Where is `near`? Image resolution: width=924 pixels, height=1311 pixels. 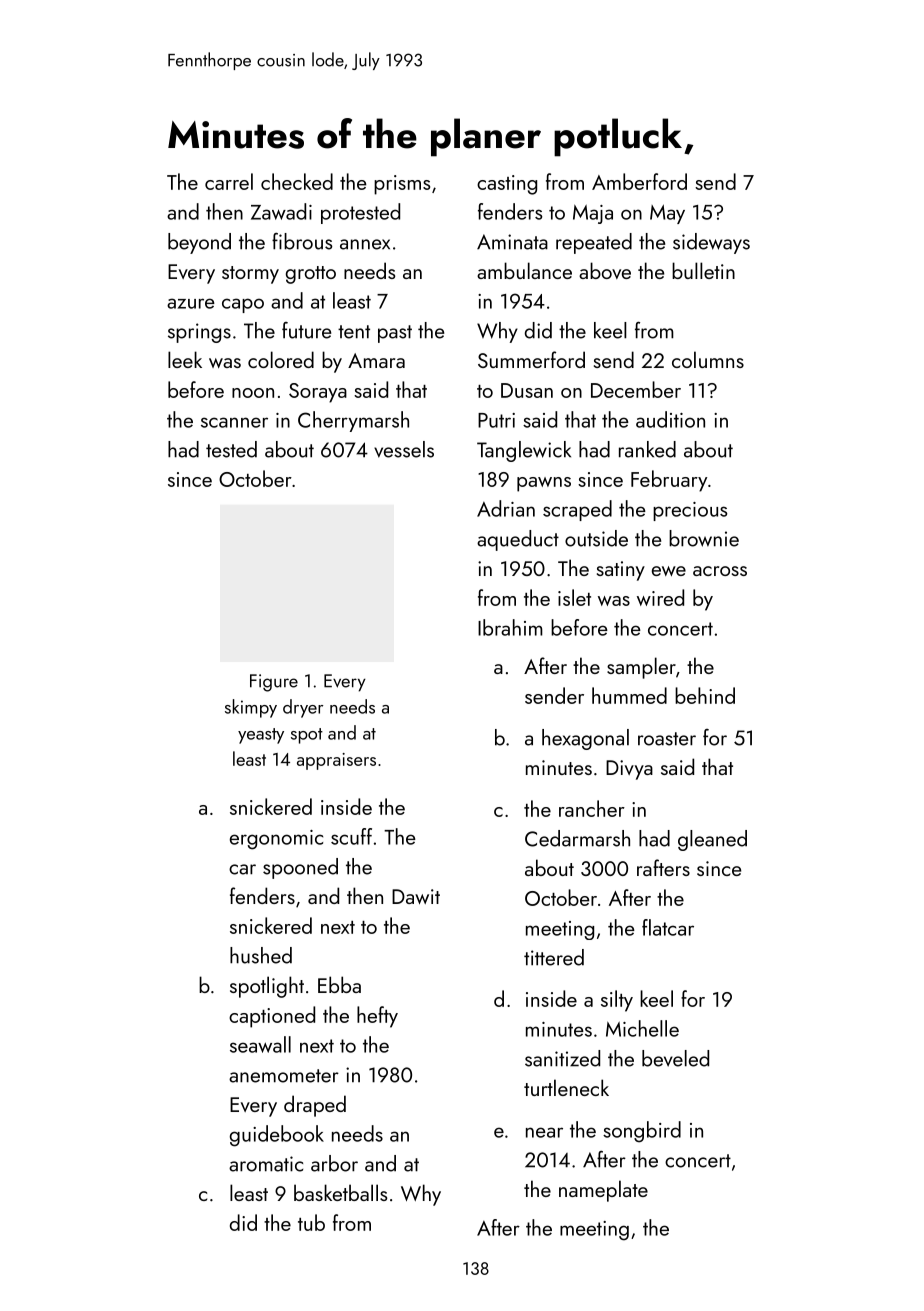 near is located at coordinates (544, 1132).
